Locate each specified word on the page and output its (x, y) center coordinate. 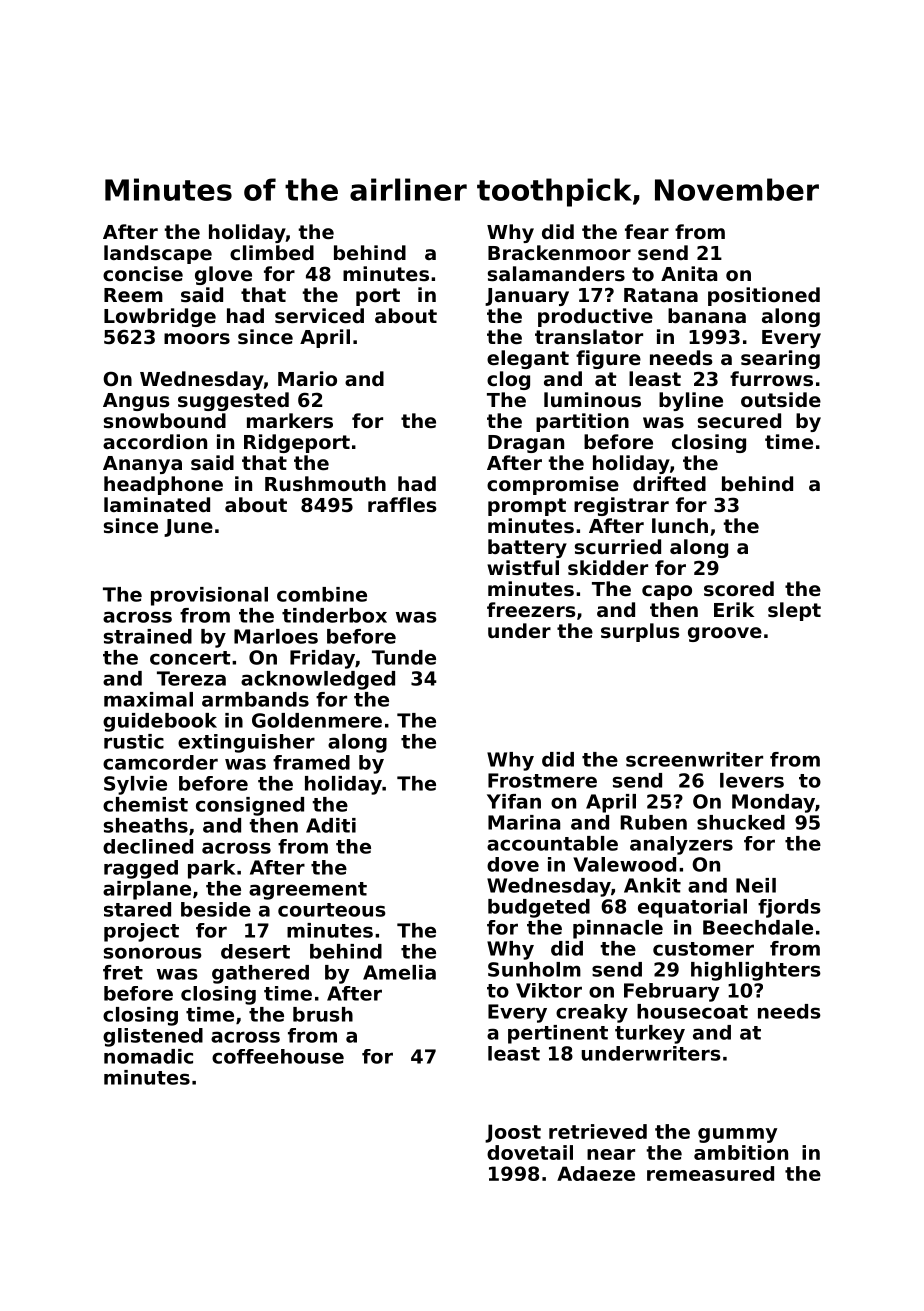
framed (311, 762)
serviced (319, 315)
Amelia (399, 972)
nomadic (148, 1056)
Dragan (526, 444)
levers (752, 780)
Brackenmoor (559, 252)
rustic (134, 741)
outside (781, 399)
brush (323, 1014)
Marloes (276, 636)
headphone (163, 485)
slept (794, 611)
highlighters (756, 971)
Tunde (404, 657)
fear (647, 231)
